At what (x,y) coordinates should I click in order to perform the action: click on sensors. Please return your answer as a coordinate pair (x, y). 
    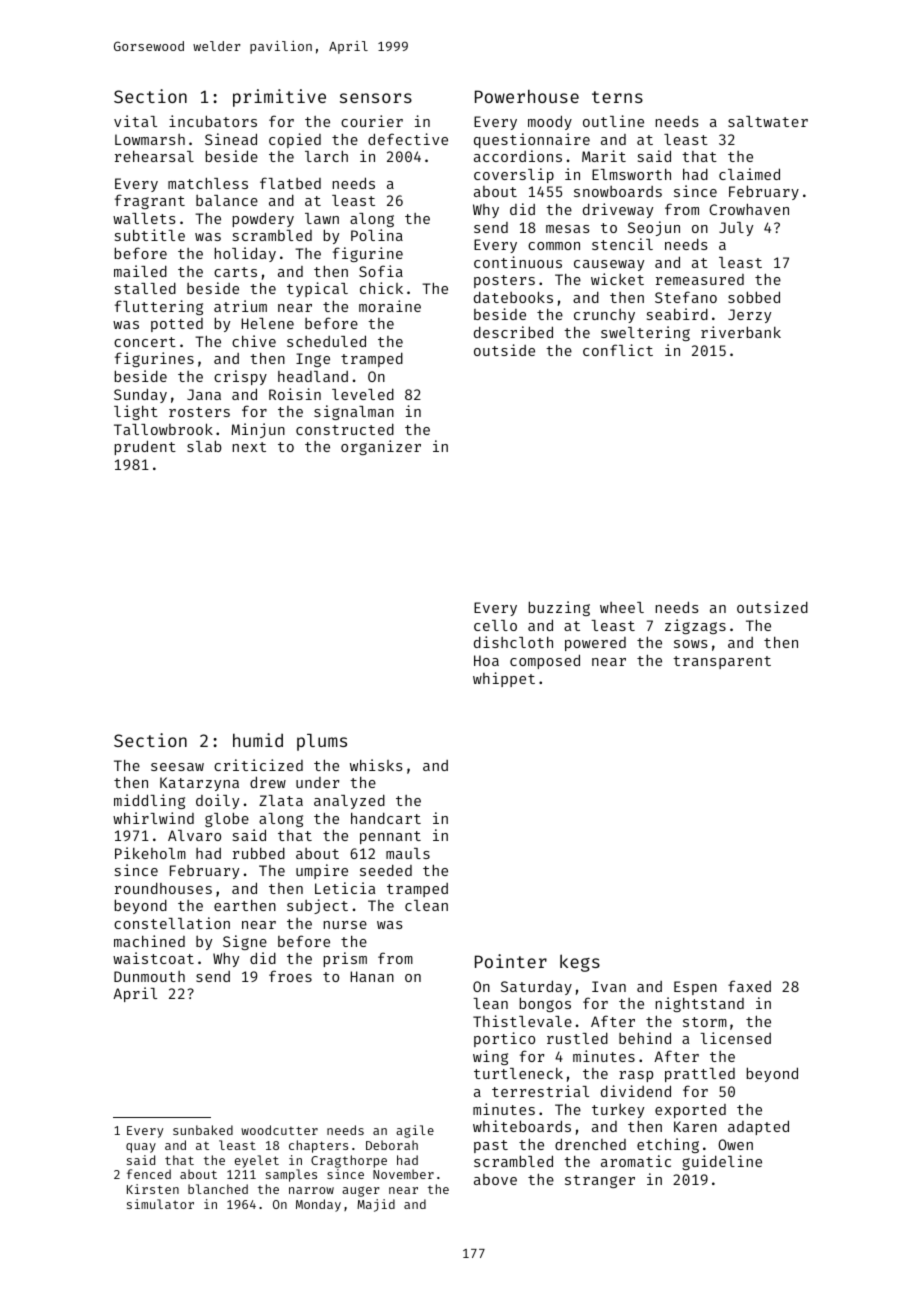
    Looking at the image, I should click on (376, 98).
